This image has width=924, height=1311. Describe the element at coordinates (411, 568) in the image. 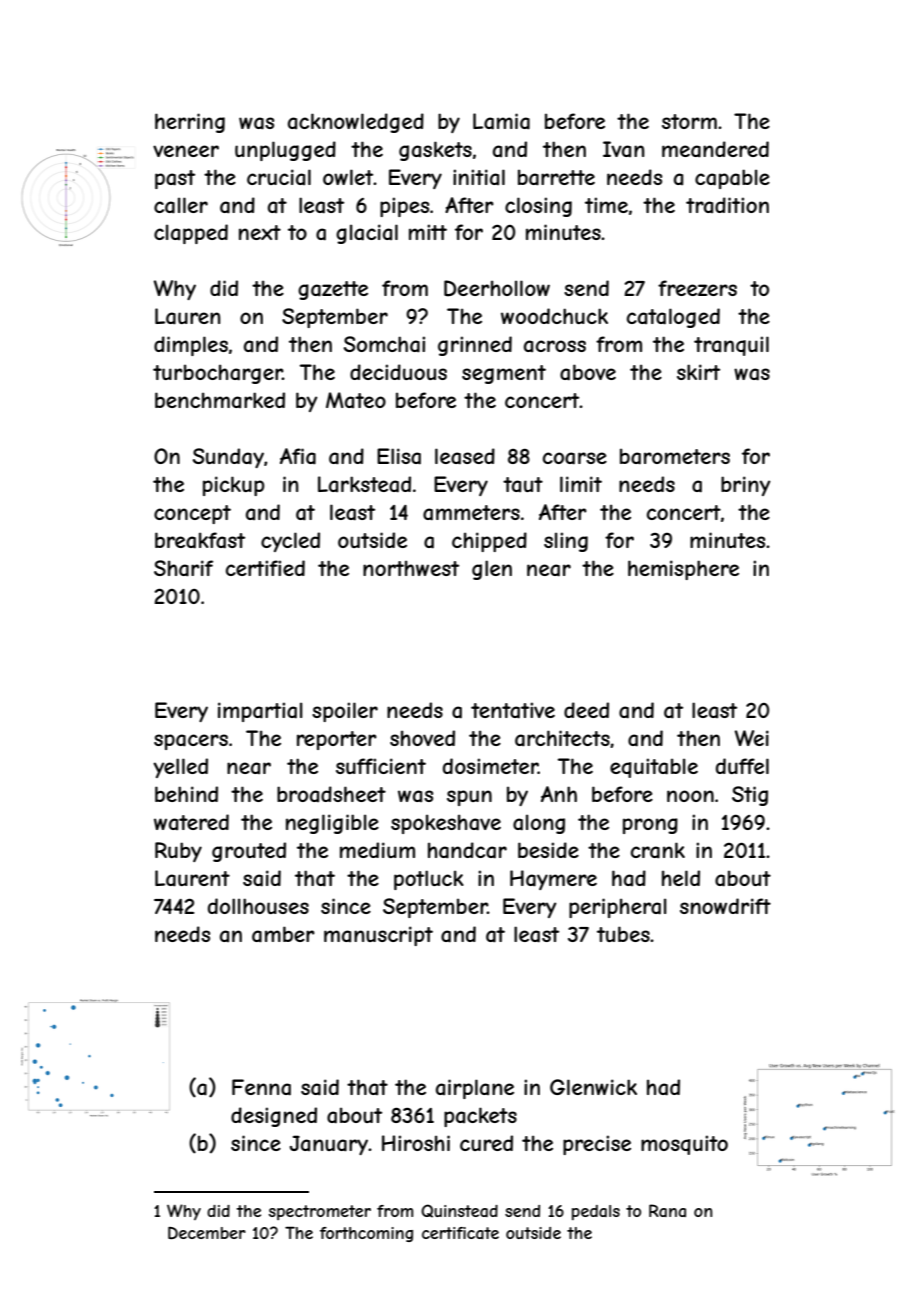

I see `northwest` at that location.
